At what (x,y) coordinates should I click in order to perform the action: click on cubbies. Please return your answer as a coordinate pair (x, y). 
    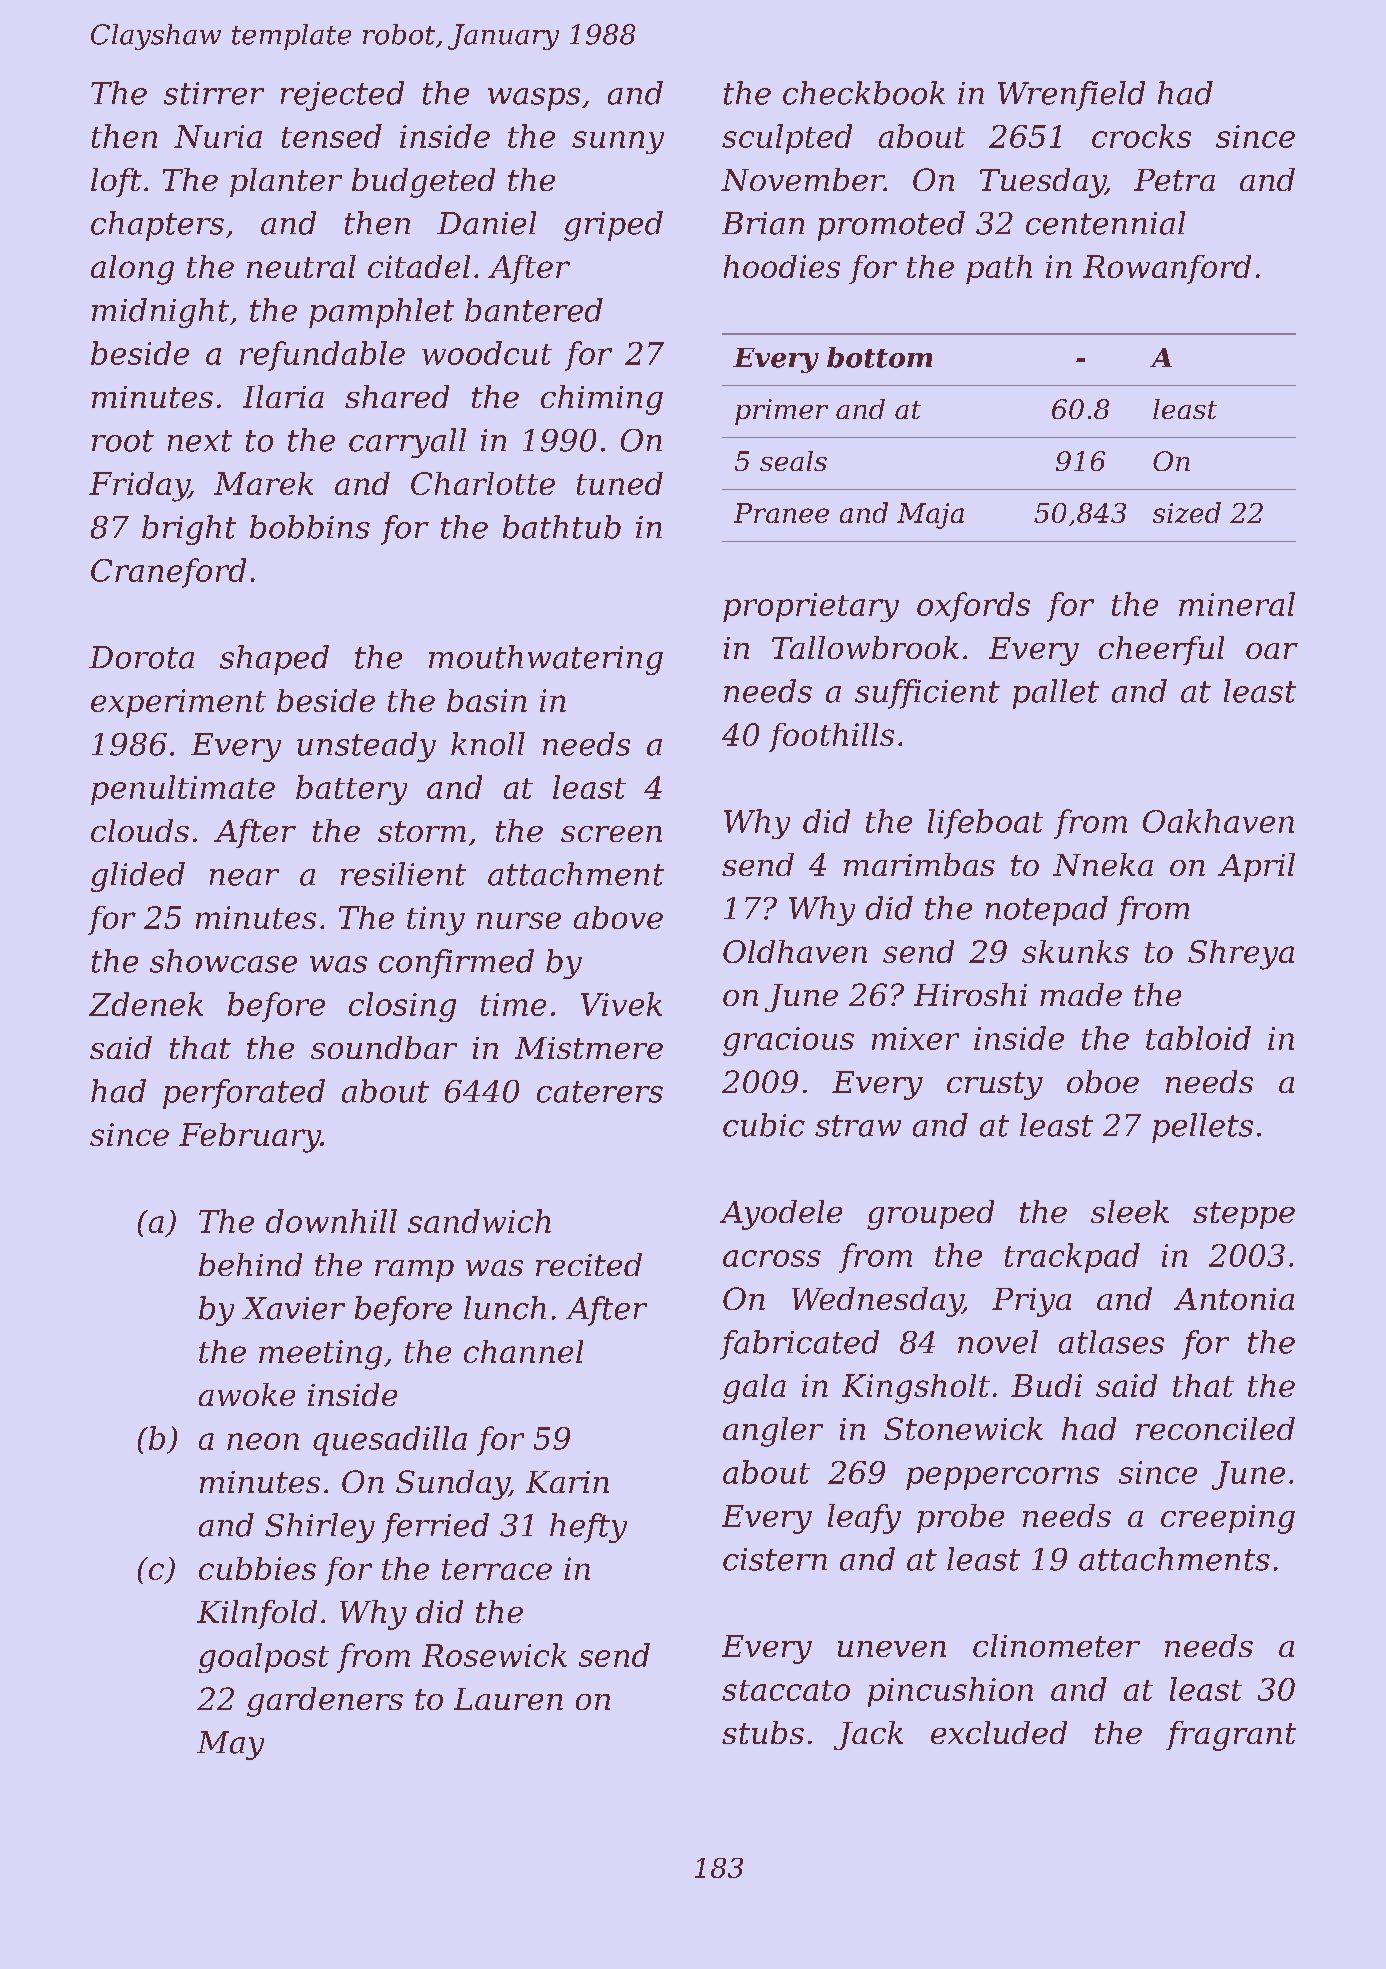
    Looking at the image, I should click on (257, 1568).
